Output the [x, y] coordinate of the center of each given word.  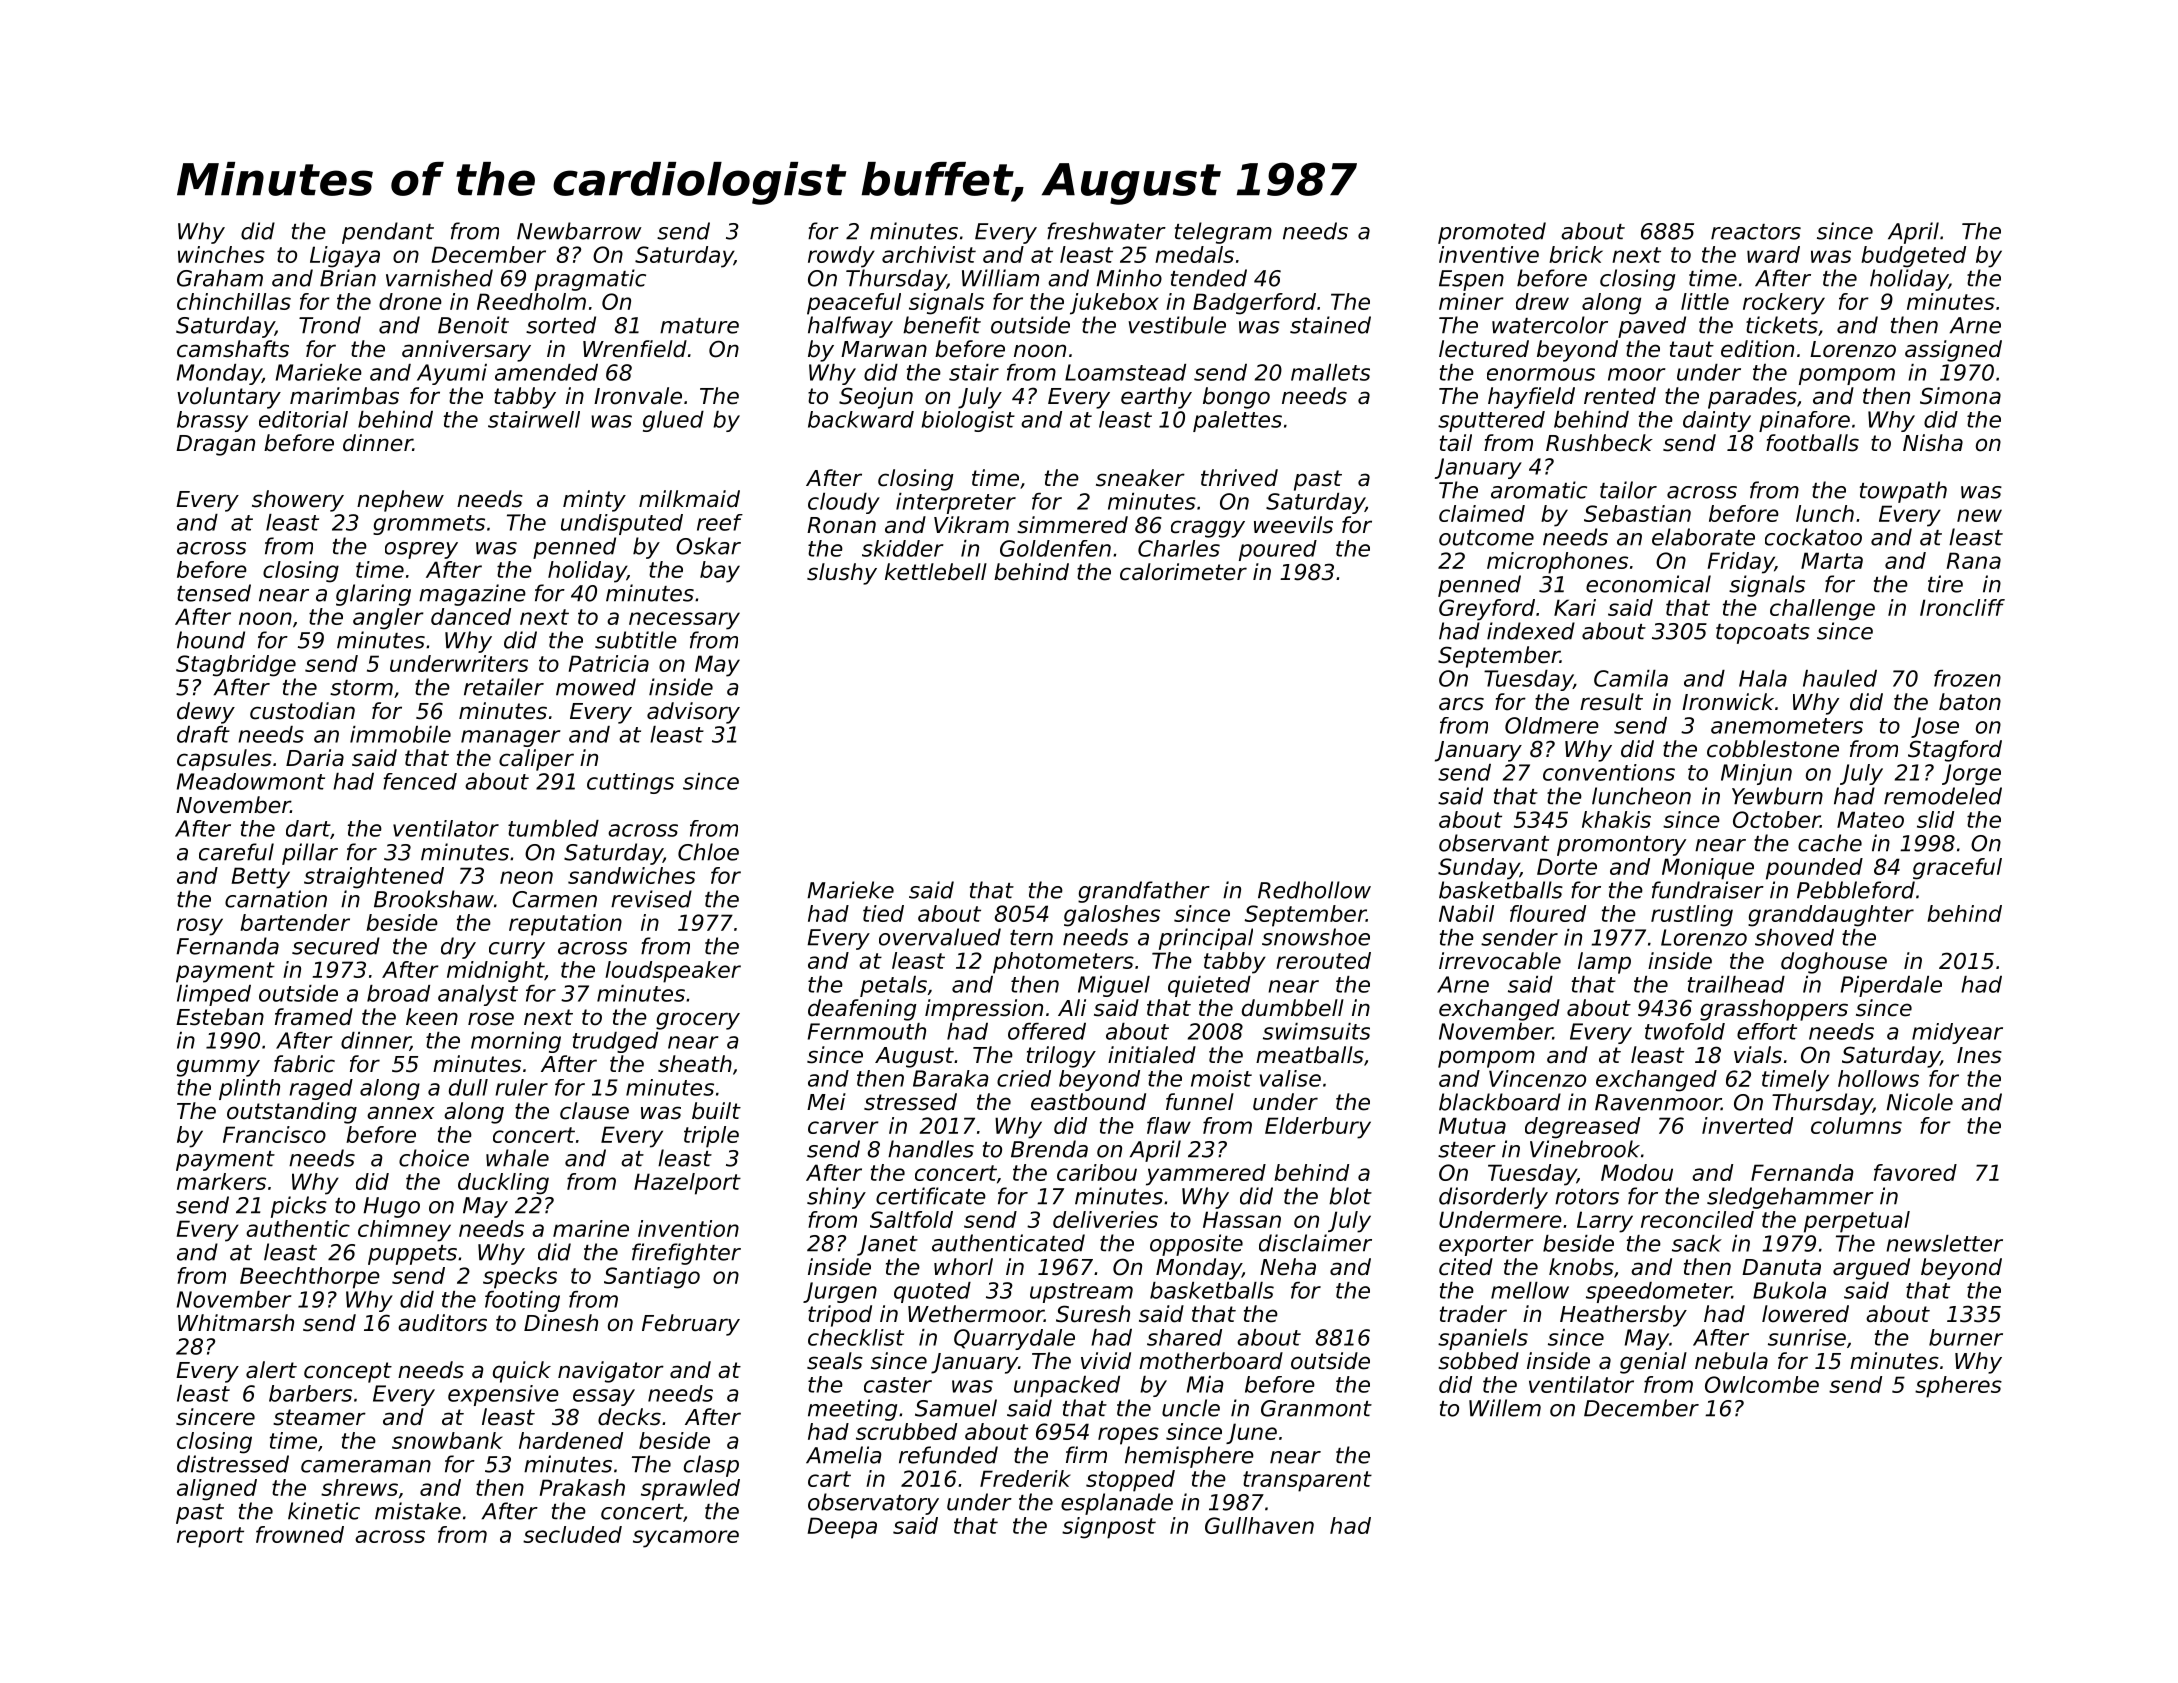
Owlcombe [1762, 1384]
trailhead [1736, 984]
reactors [1756, 232]
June [1251, 1433]
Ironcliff [1962, 607]
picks [299, 1207]
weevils [1293, 525]
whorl [963, 1267]
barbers [310, 1393]
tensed [214, 593]
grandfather [1144, 892]
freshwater [1106, 231]
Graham [220, 278]
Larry [1605, 1222]
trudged [615, 1042]
